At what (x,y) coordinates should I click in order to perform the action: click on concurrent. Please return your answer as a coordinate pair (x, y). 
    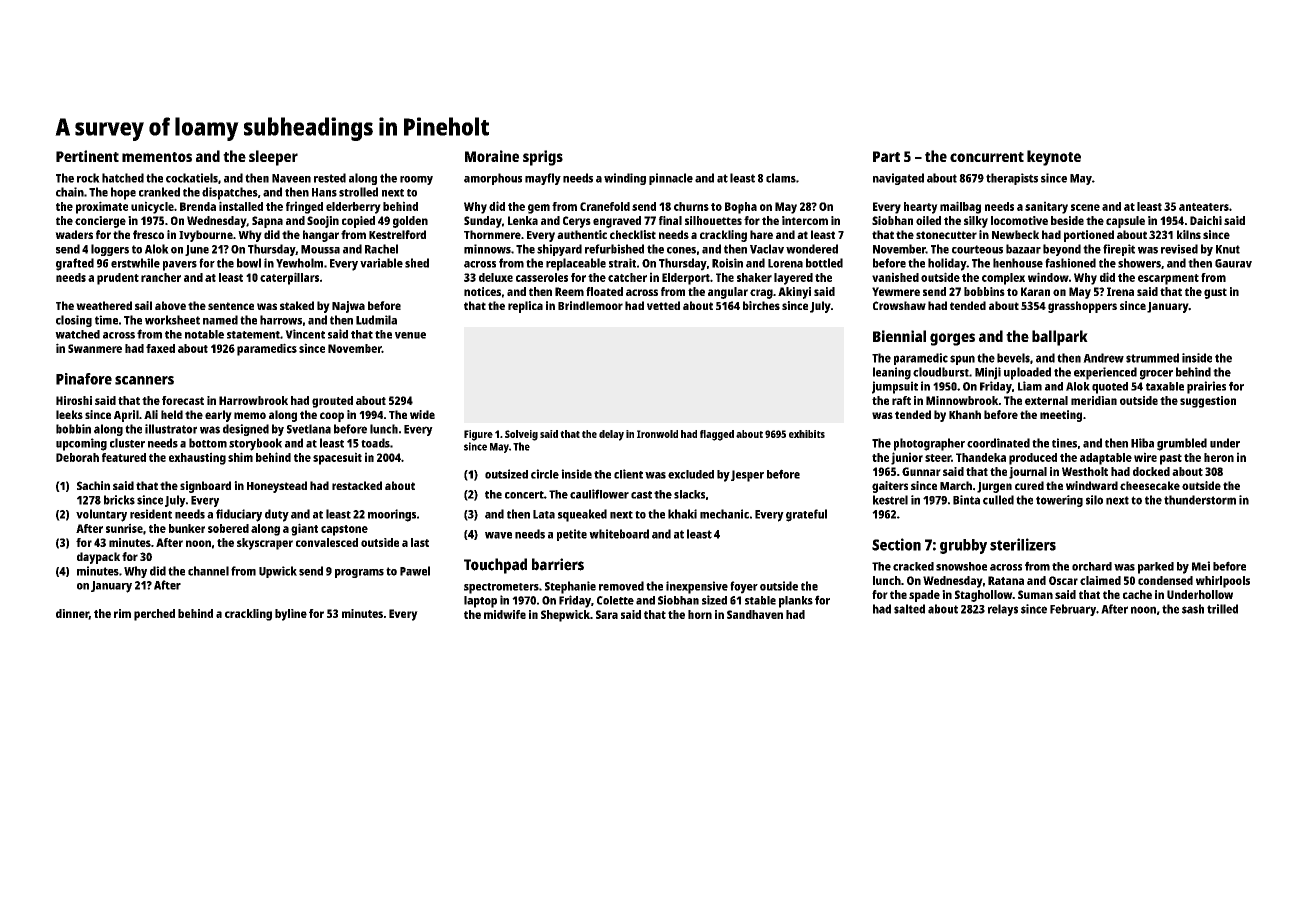
    Looking at the image, I should click on (987, 157).
